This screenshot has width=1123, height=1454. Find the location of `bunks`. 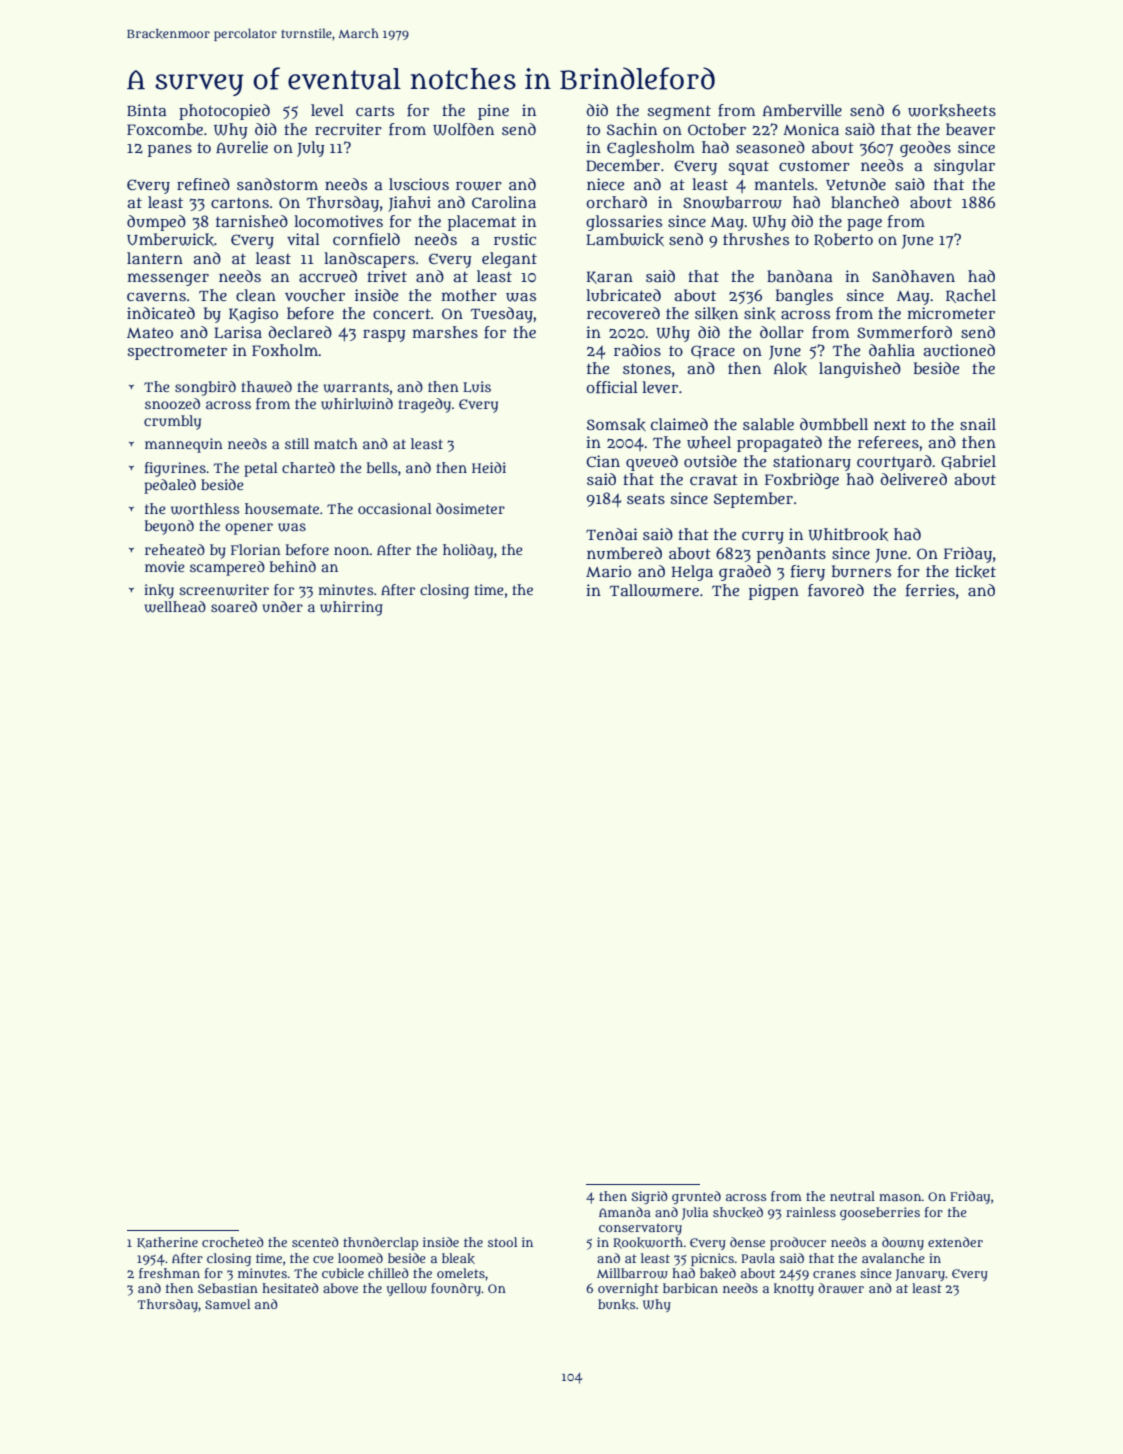

bunks is located at coordinates (616, 1304).
